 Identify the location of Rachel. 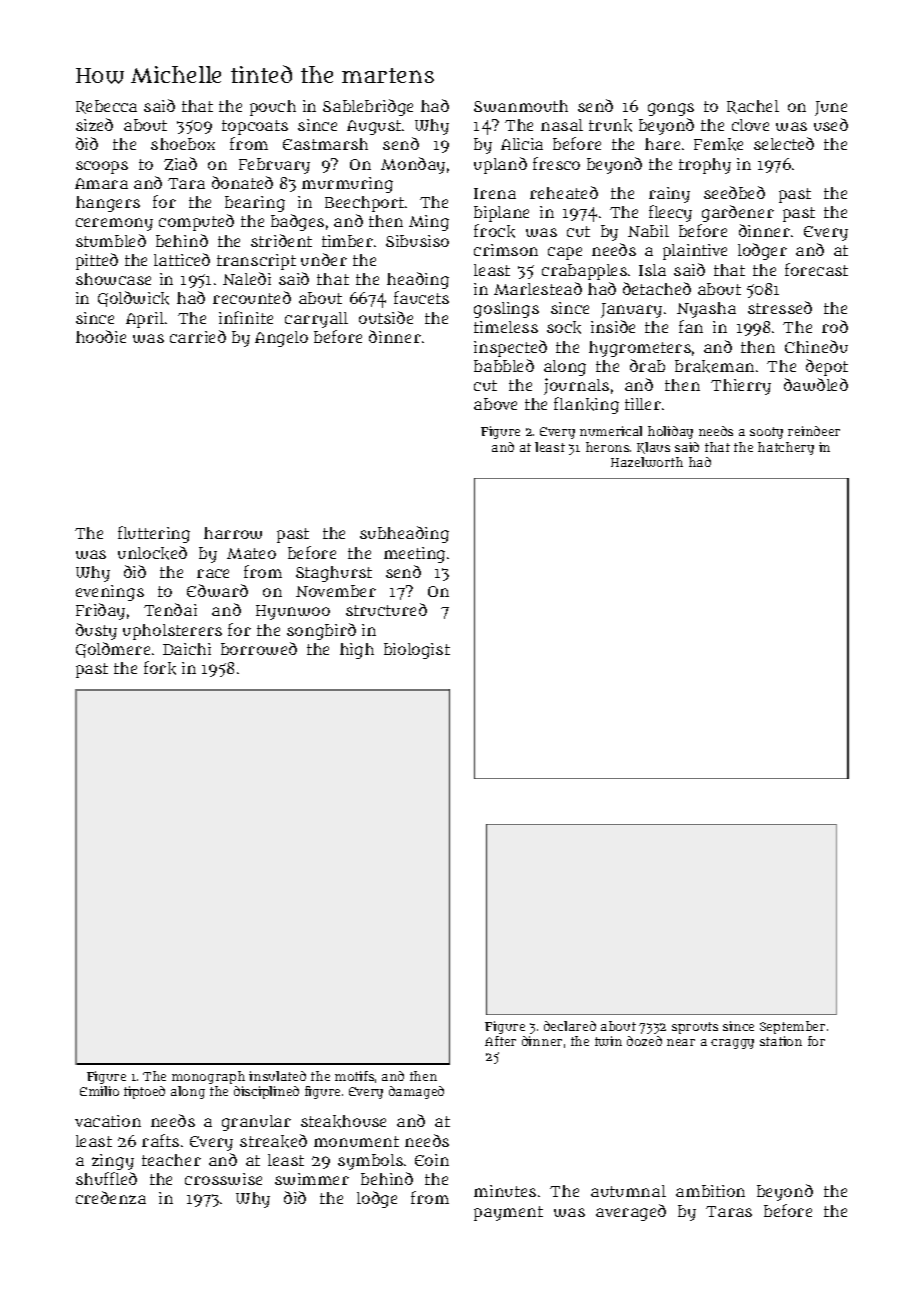
(753, 107).
